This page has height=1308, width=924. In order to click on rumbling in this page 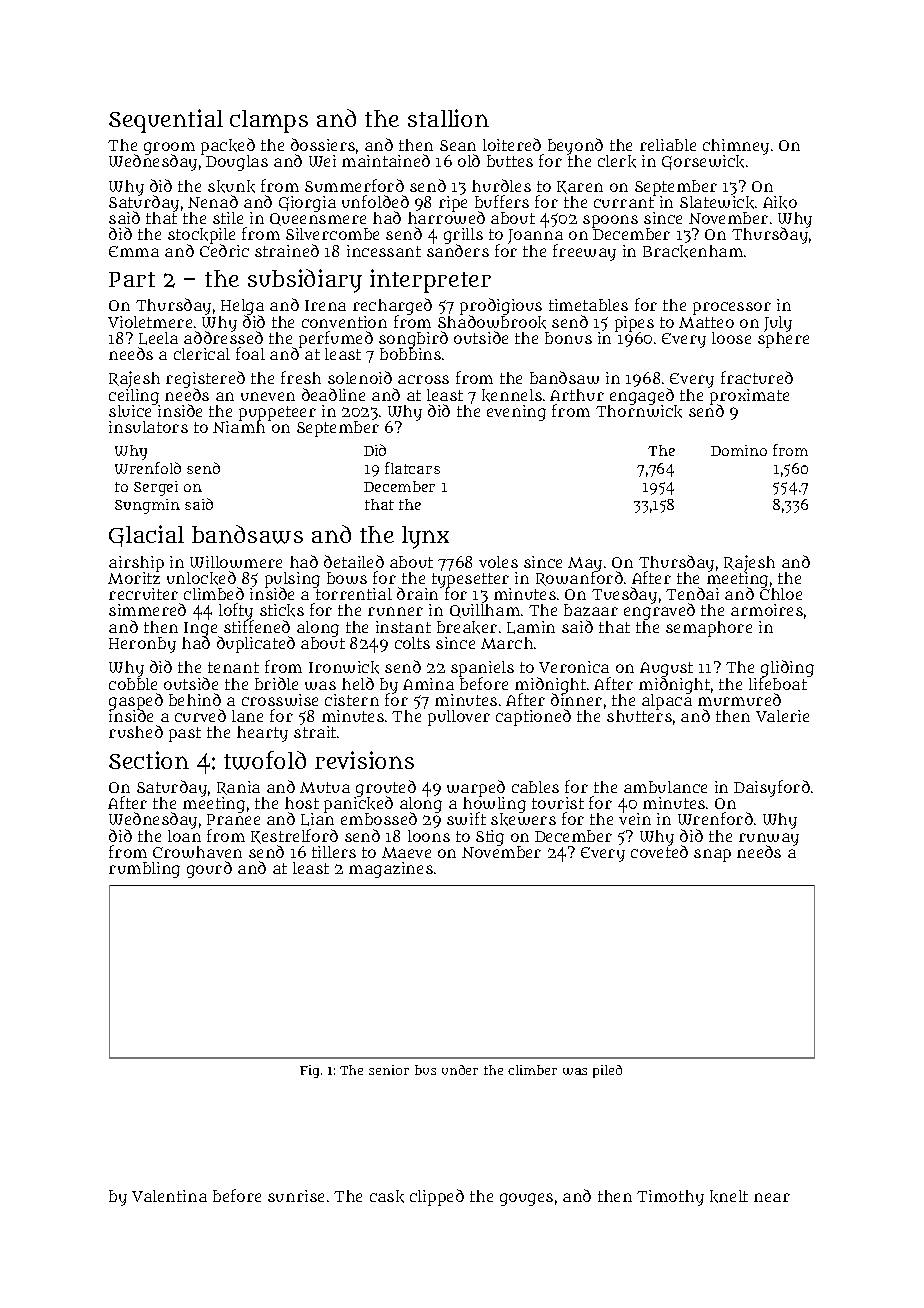, I will do `click(144, 870)`.
